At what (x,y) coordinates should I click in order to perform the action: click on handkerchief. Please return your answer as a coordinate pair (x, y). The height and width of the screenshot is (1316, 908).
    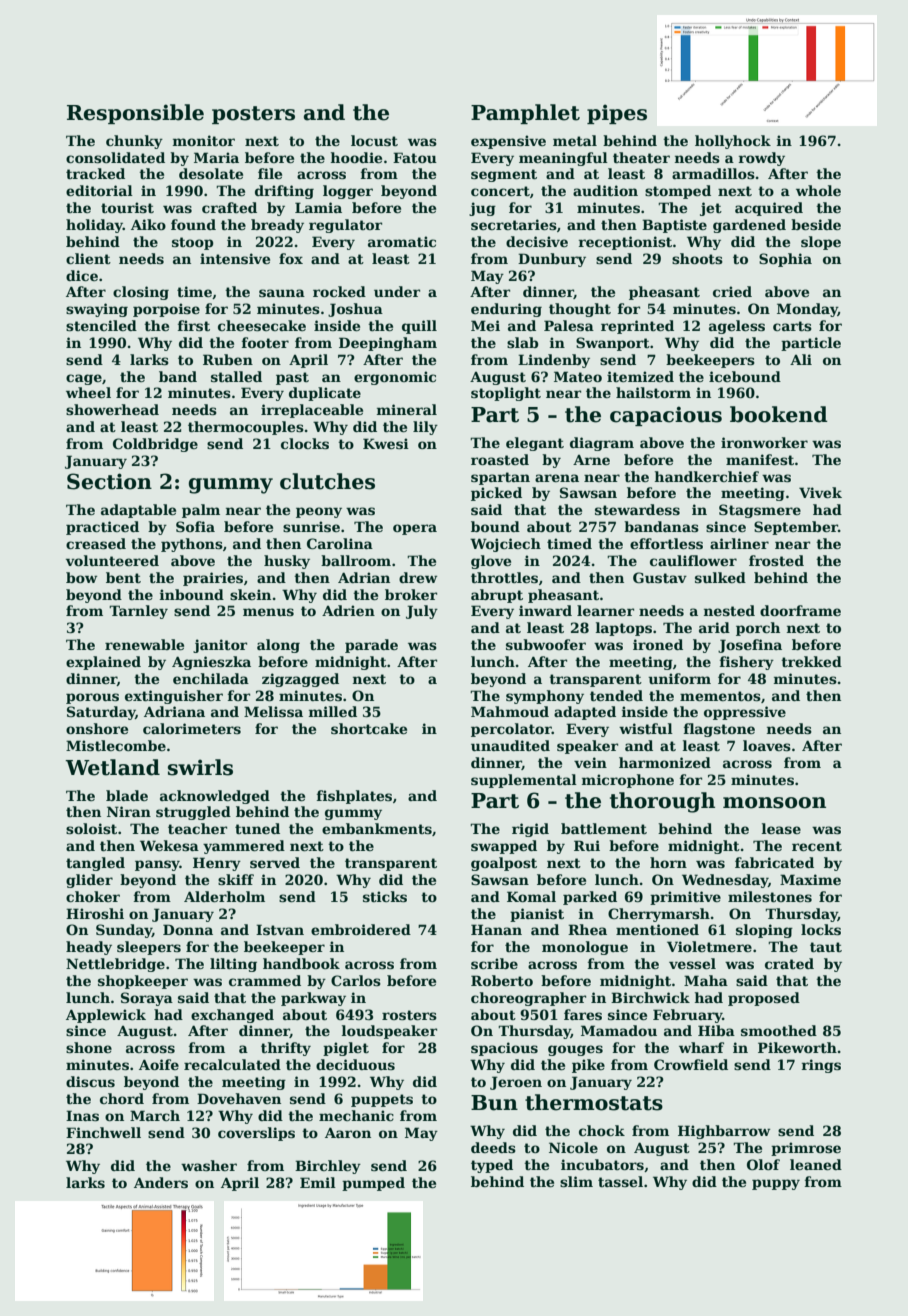
    Looking at the image, I should click on (706, 476).
